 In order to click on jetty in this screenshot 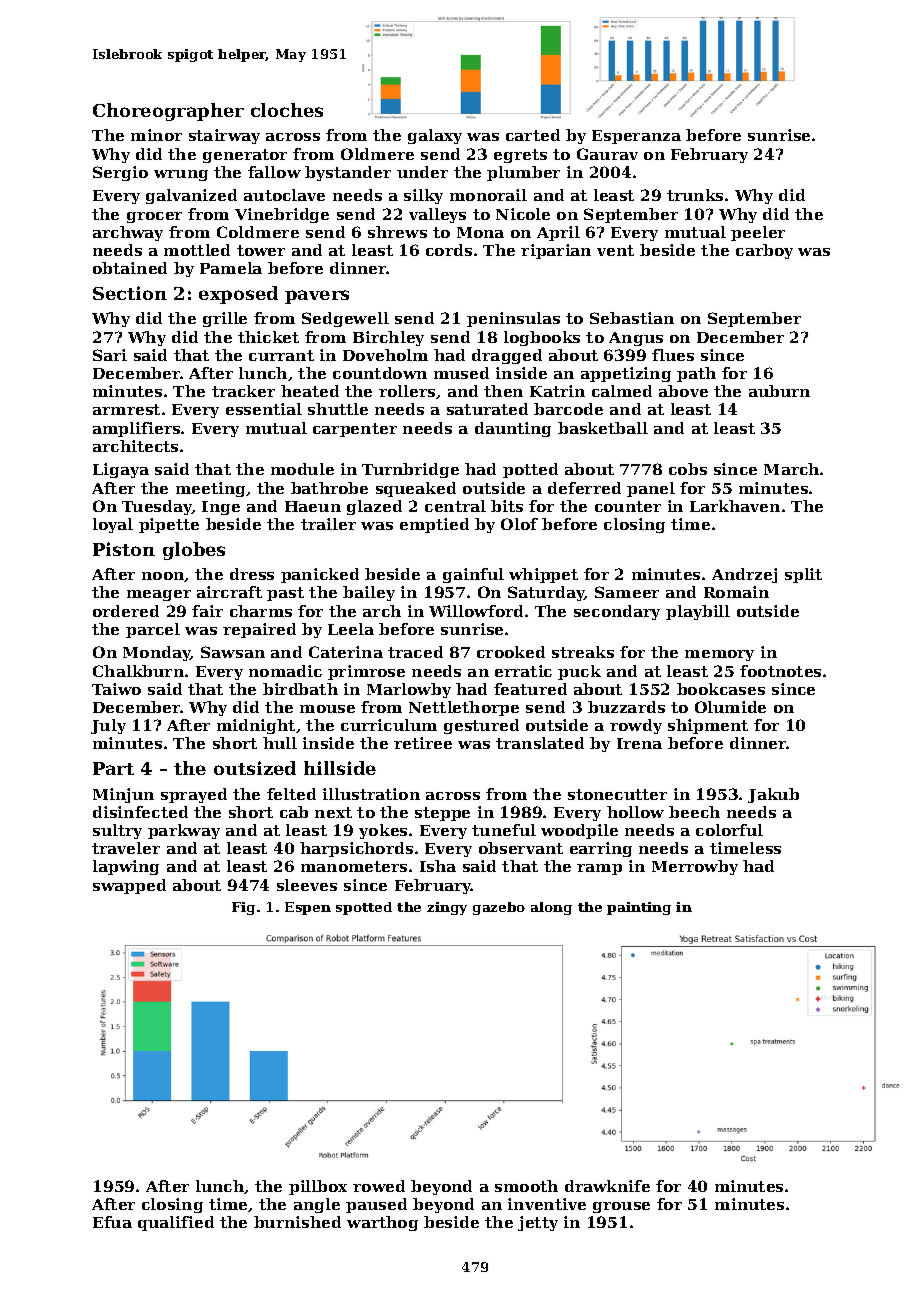, I will do `click(538, 1223)`.
